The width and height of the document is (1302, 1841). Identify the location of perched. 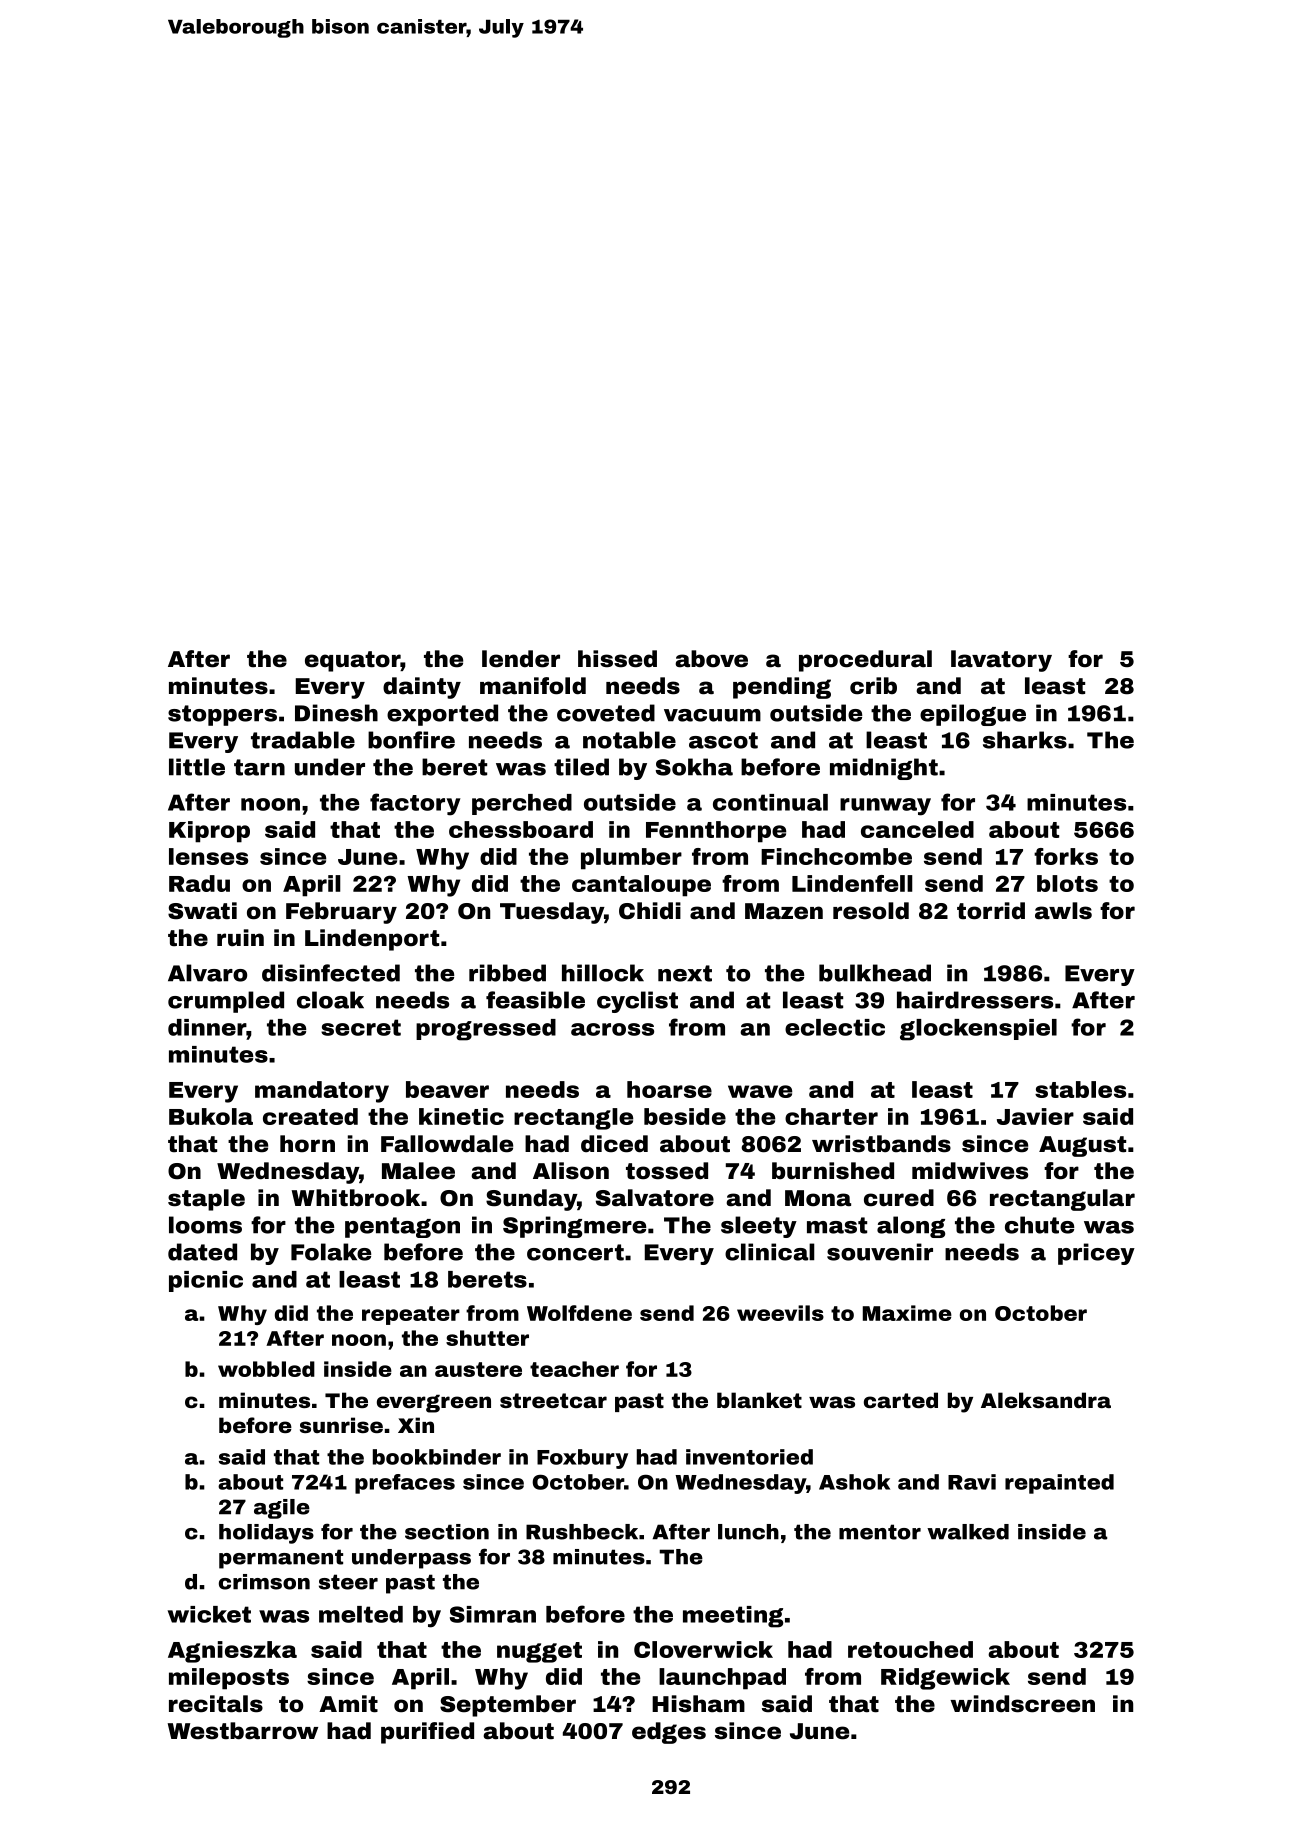
(522, 804).
